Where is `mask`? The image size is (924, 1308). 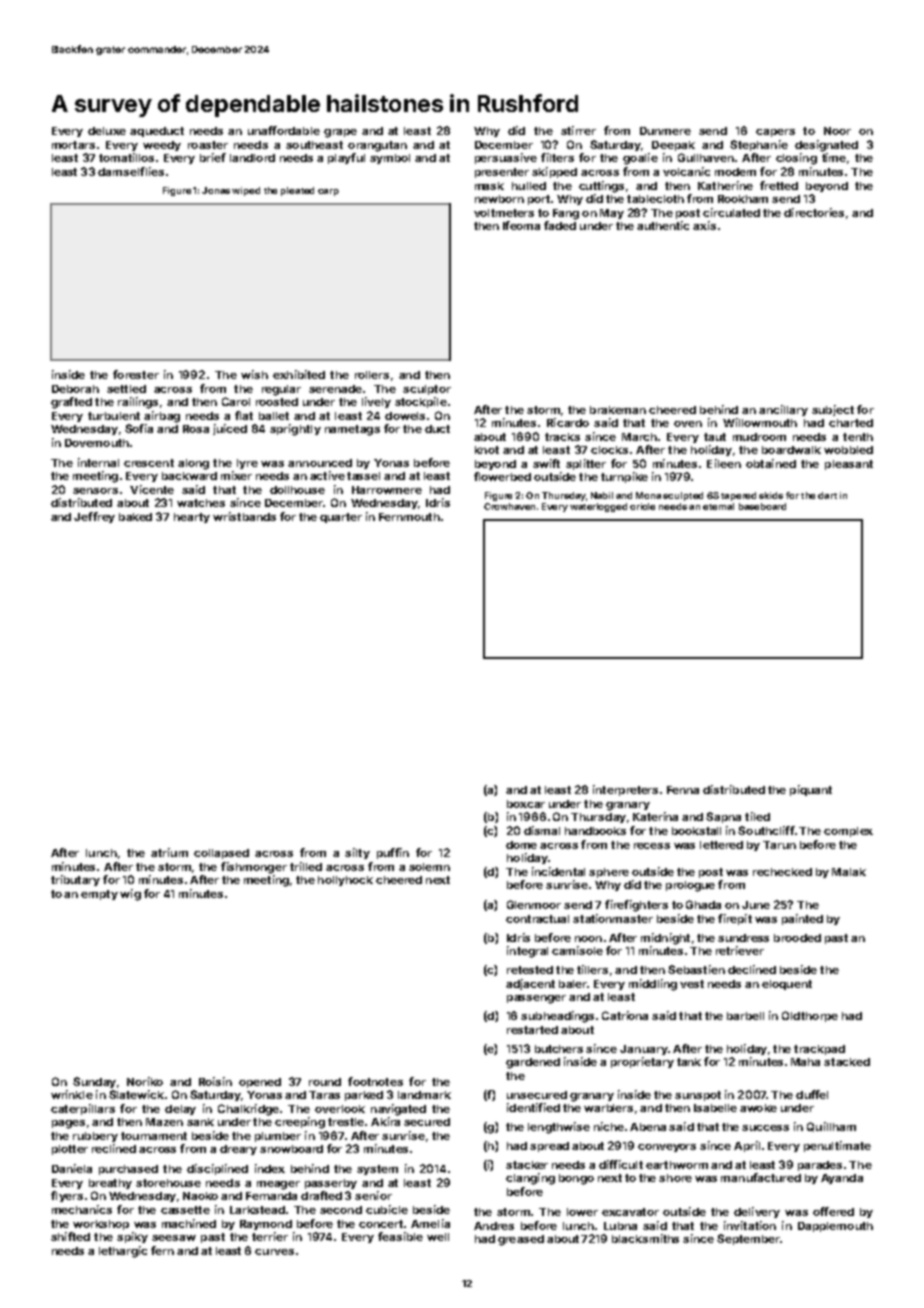 mask is located at coordinates (489, 186).
